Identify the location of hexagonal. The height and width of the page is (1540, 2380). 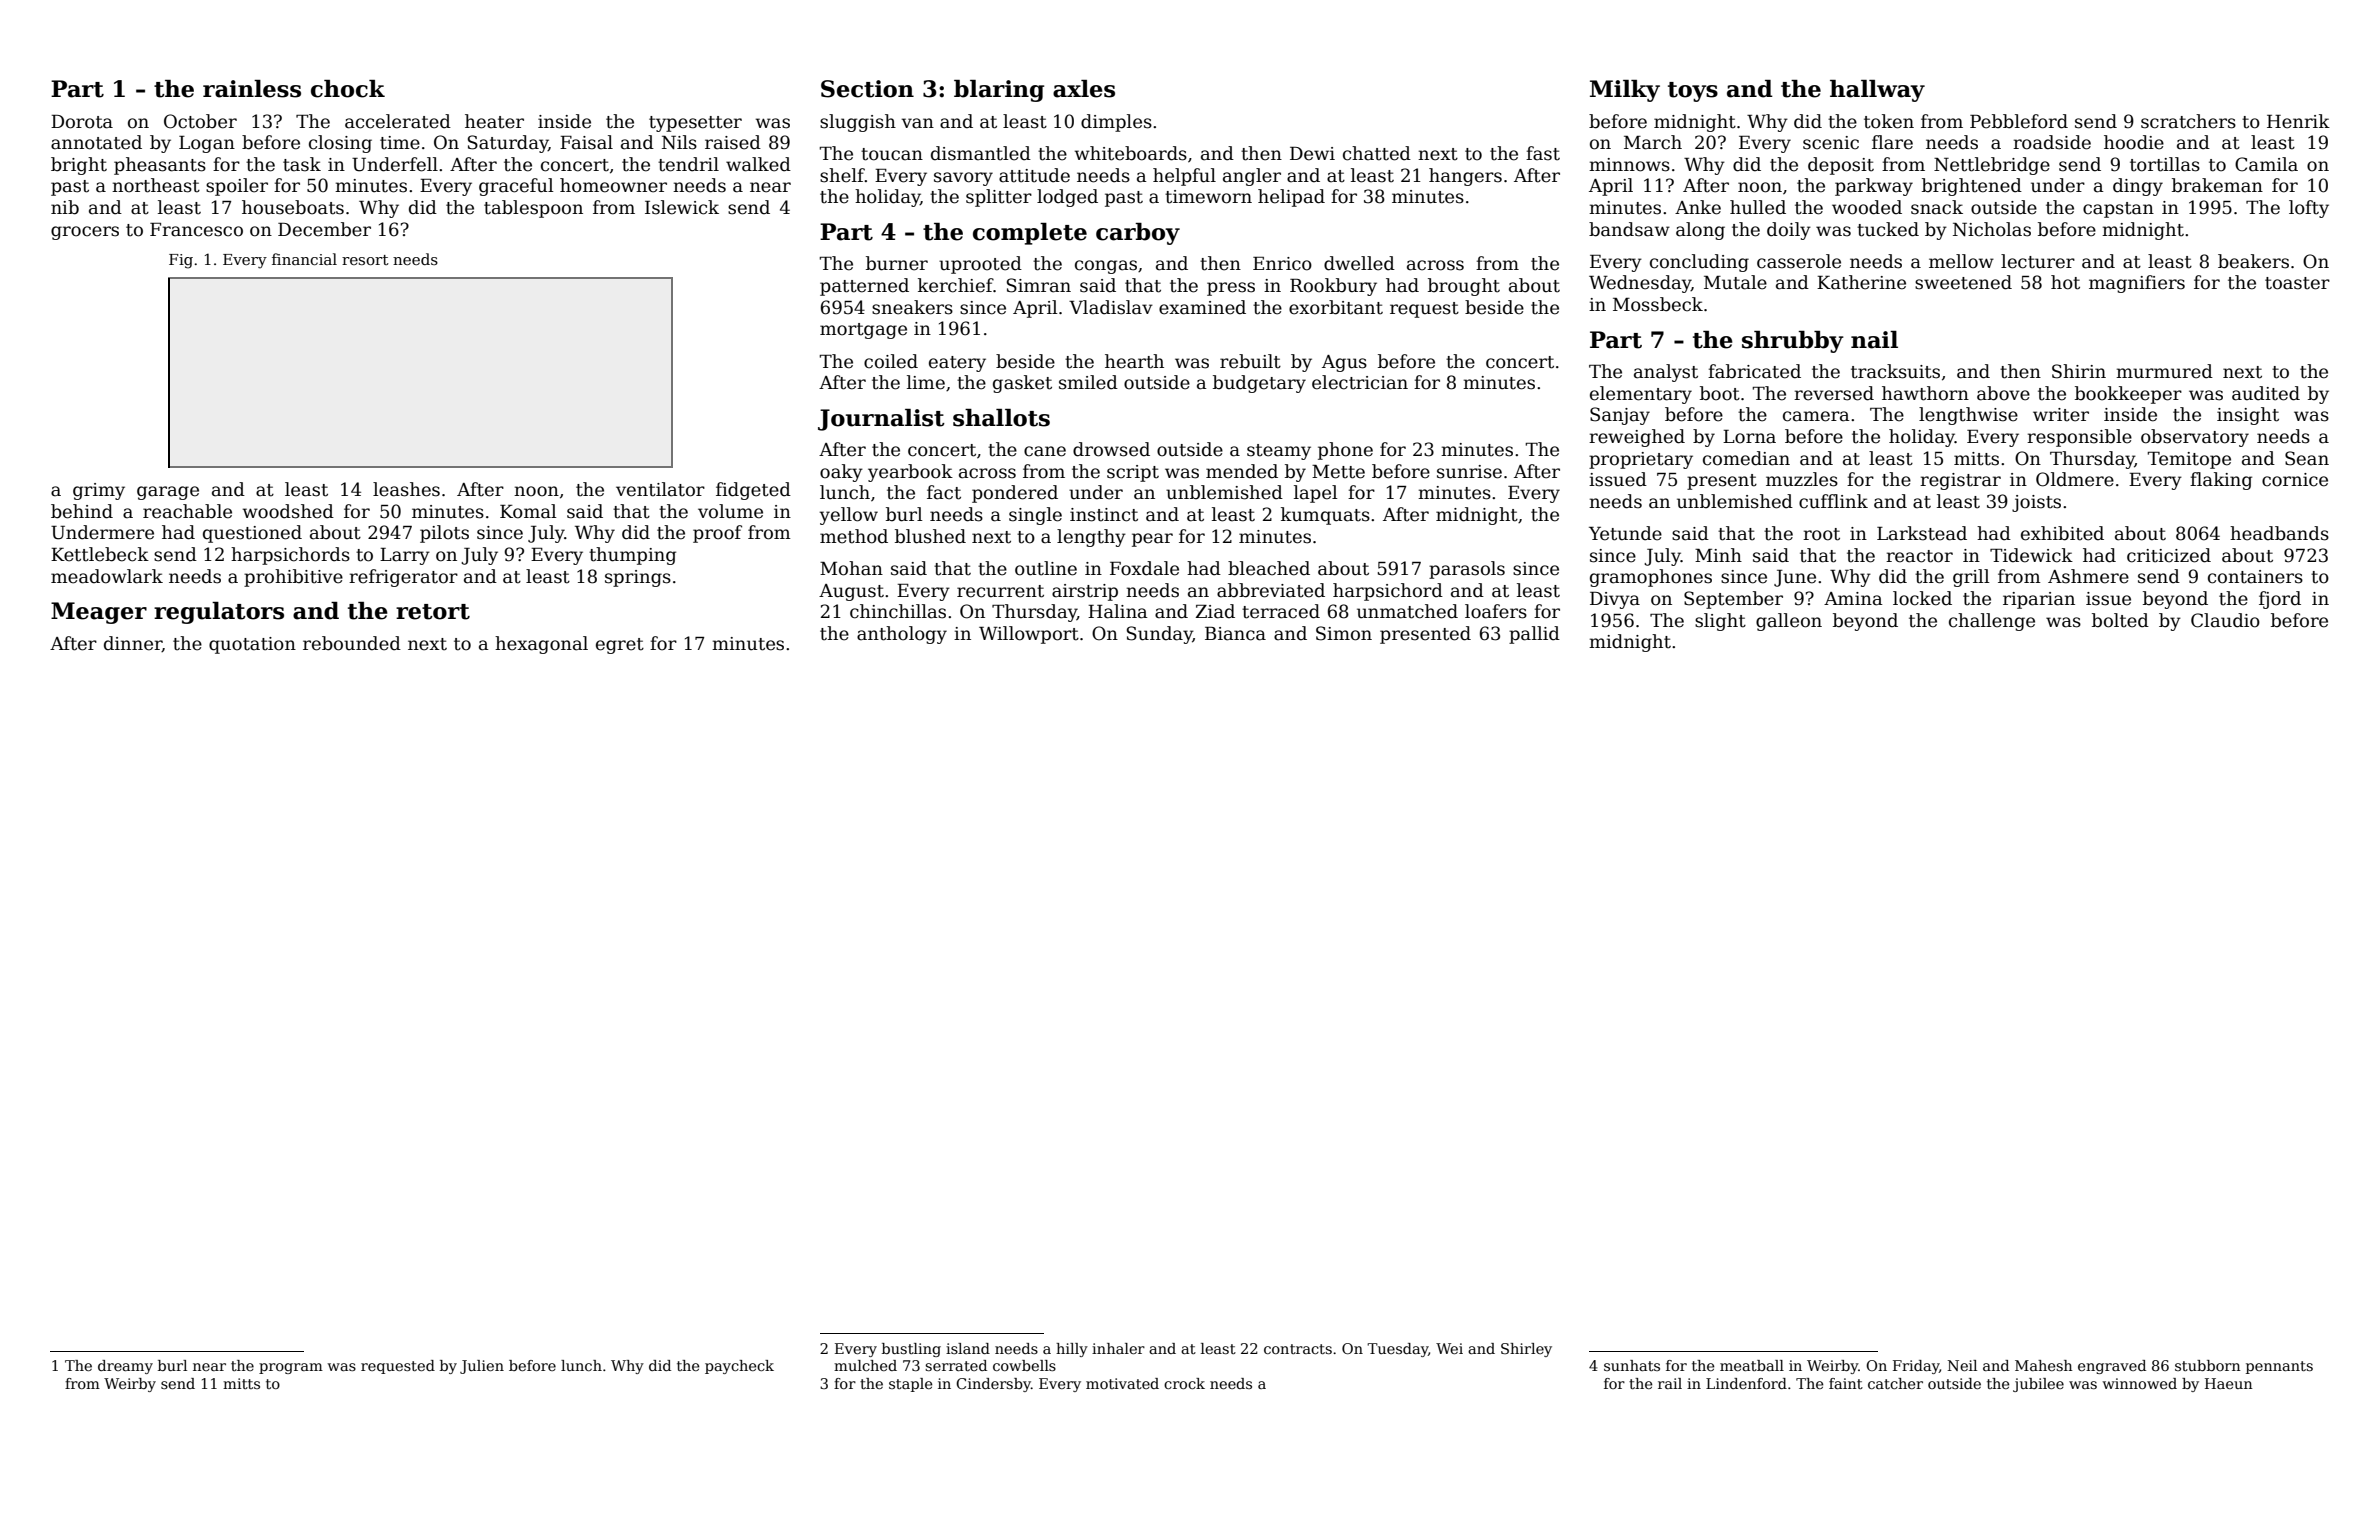
(541, 645).
